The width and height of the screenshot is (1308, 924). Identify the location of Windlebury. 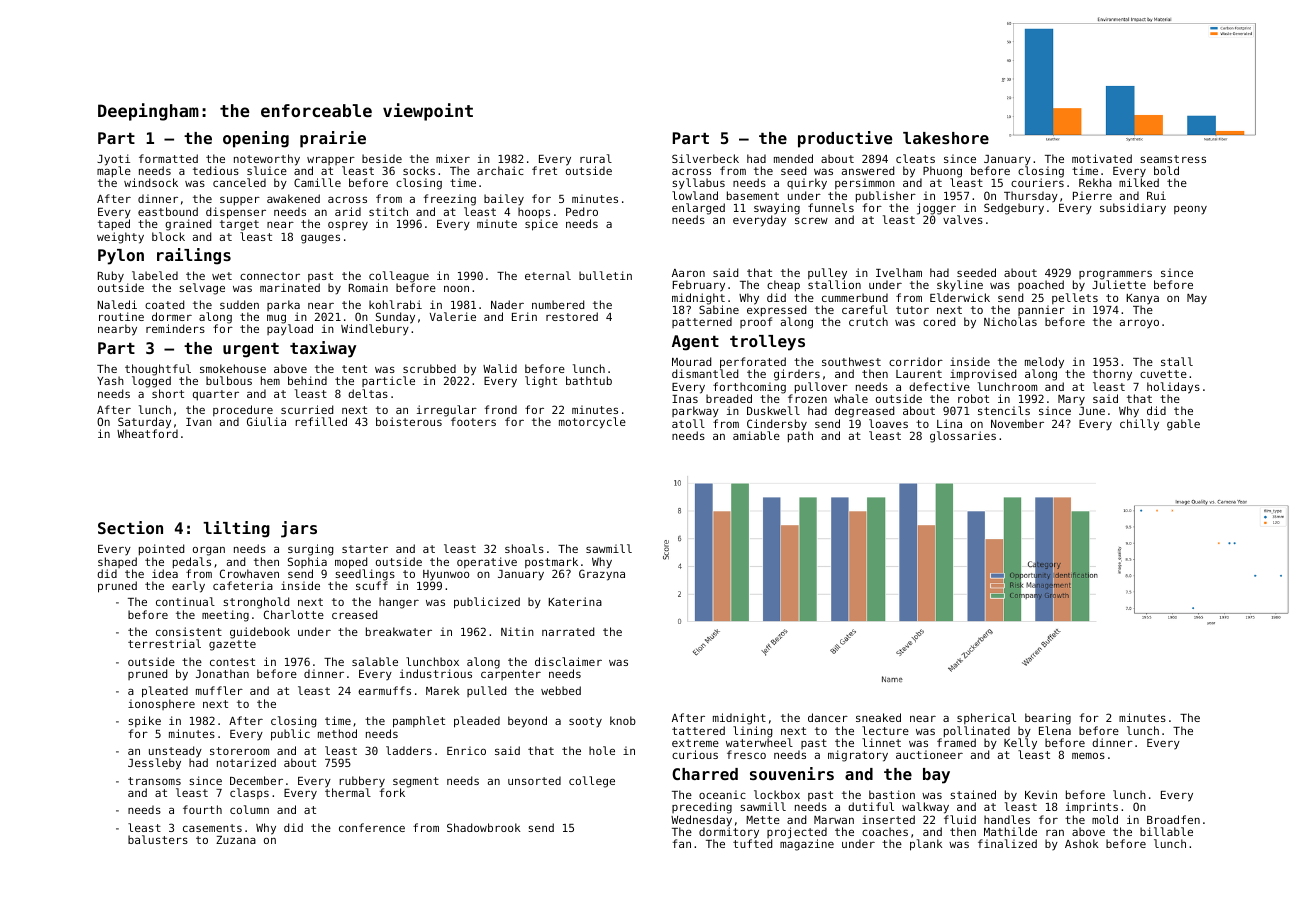
(375, 329).
